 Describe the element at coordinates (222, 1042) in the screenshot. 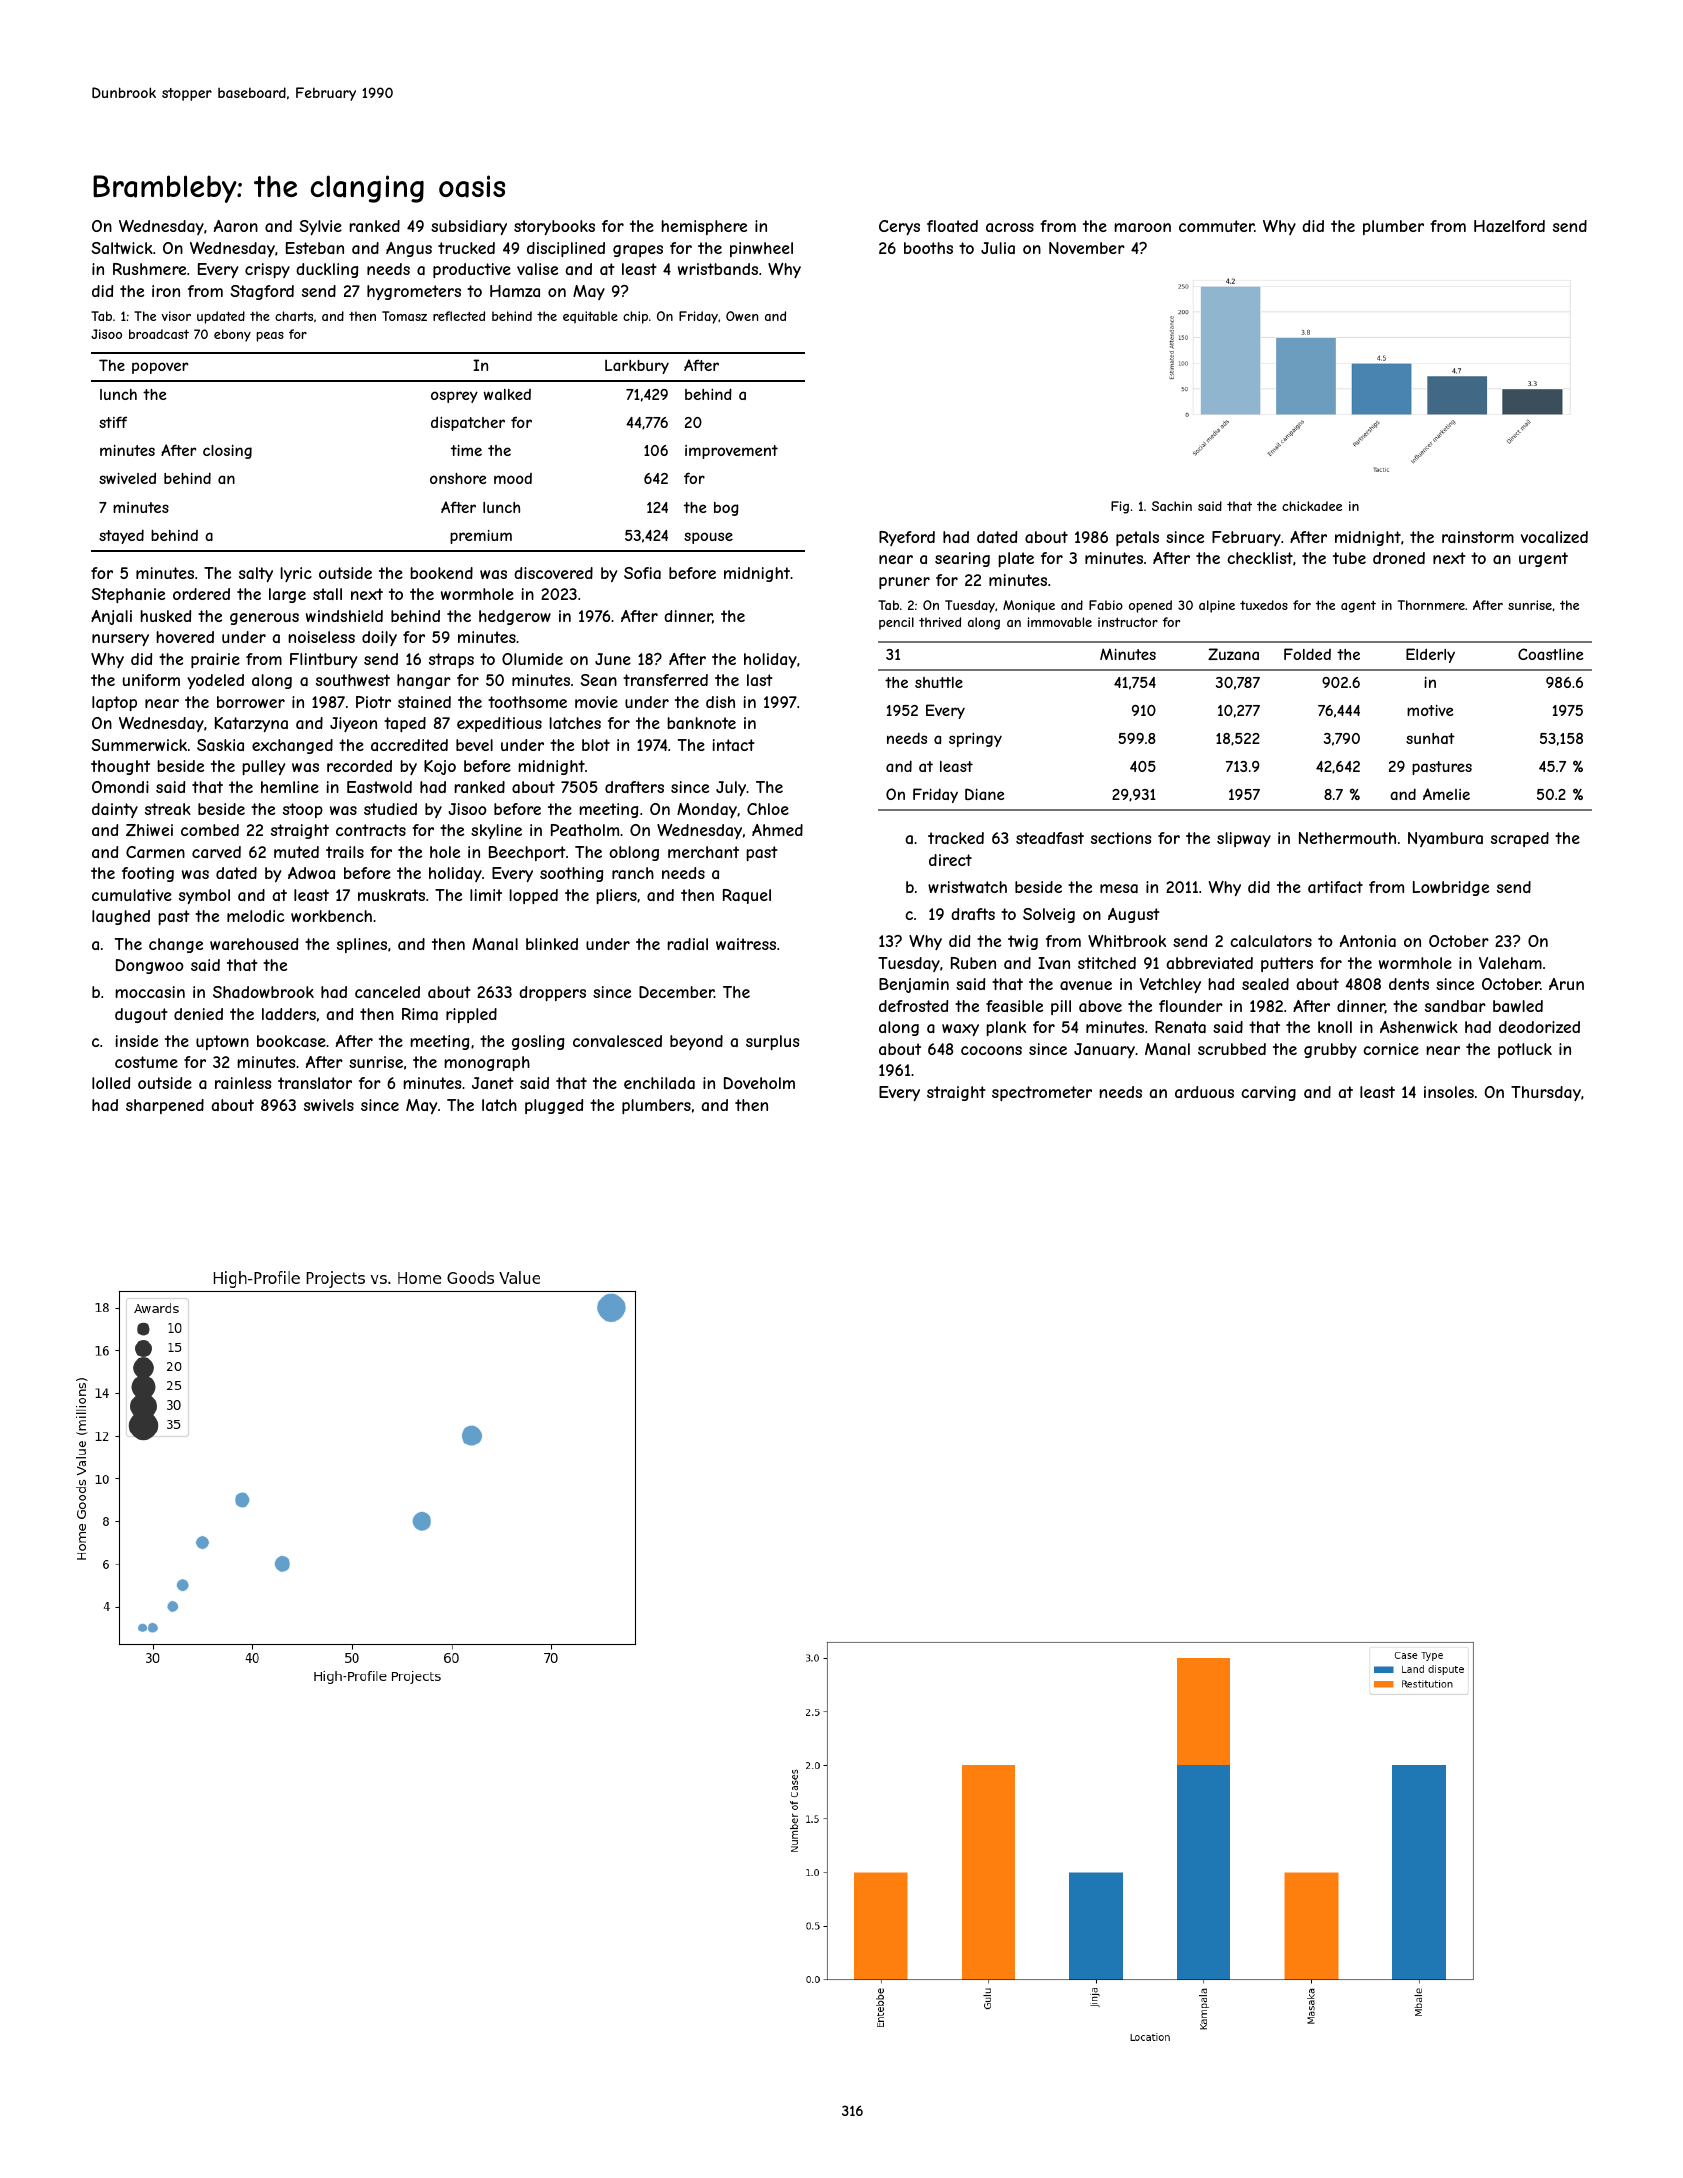

I see `uptown` at that location.
